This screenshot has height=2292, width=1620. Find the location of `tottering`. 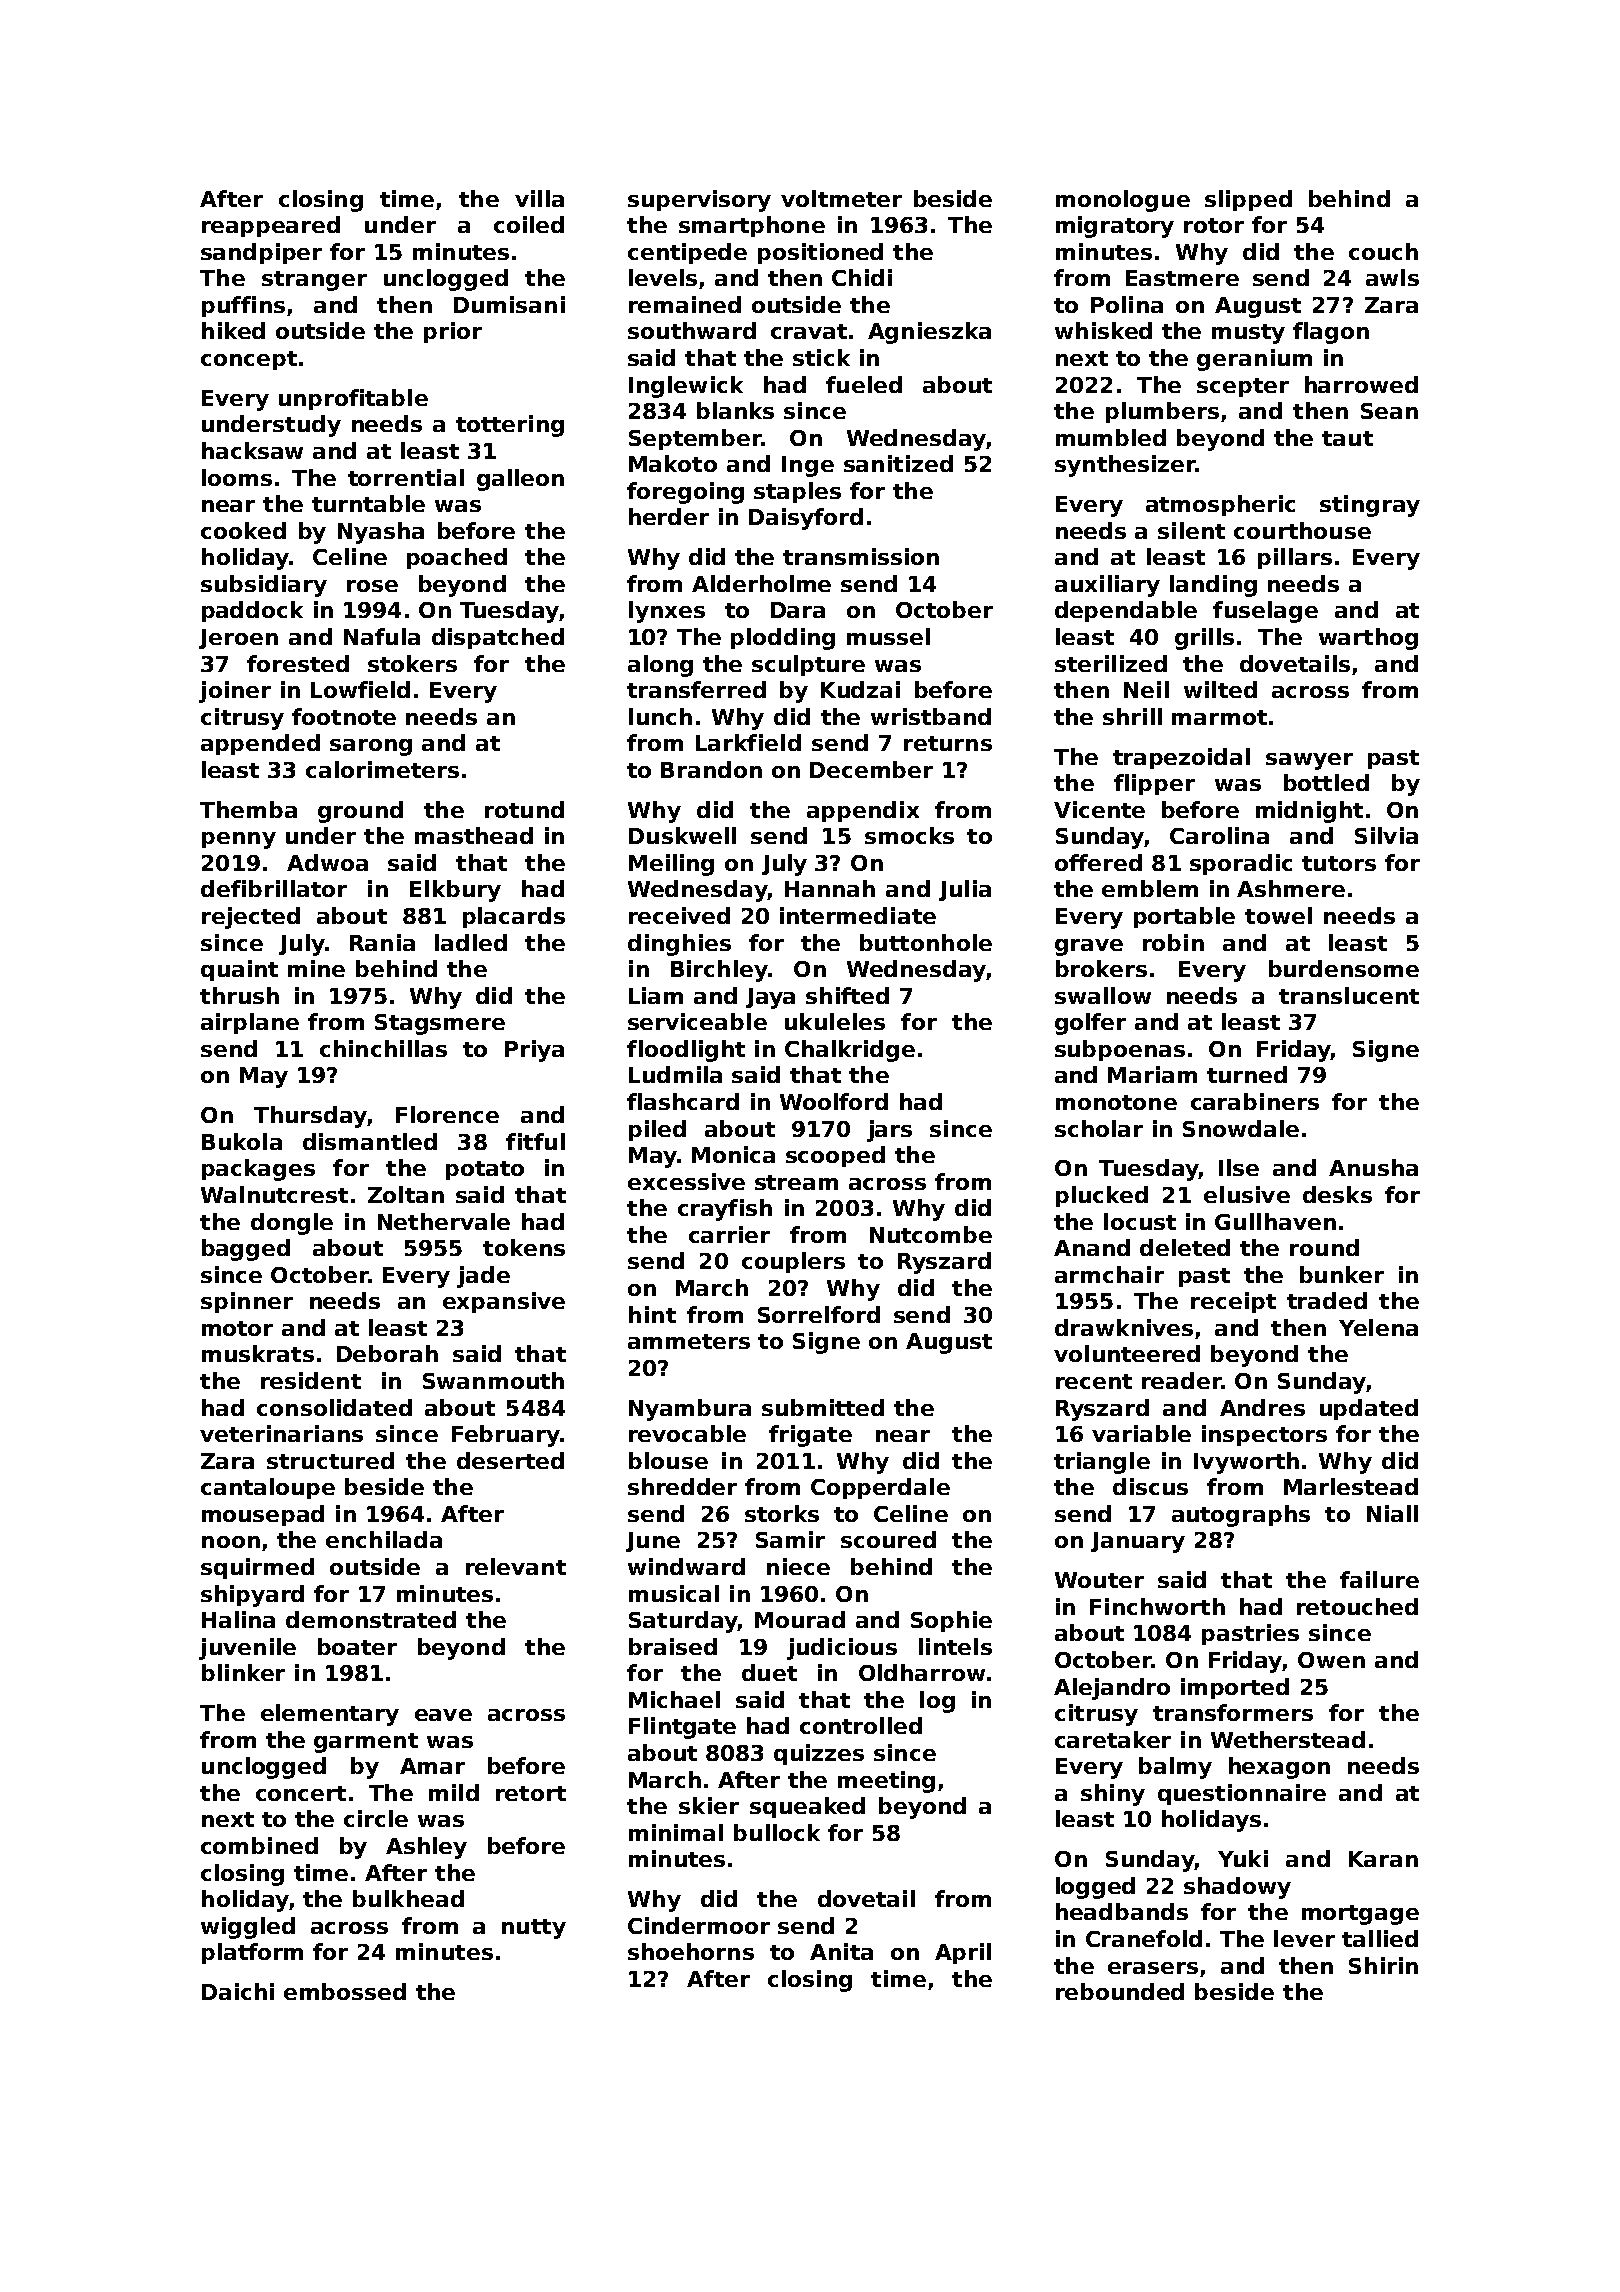

tottering is located at coordinates (510, 426).
